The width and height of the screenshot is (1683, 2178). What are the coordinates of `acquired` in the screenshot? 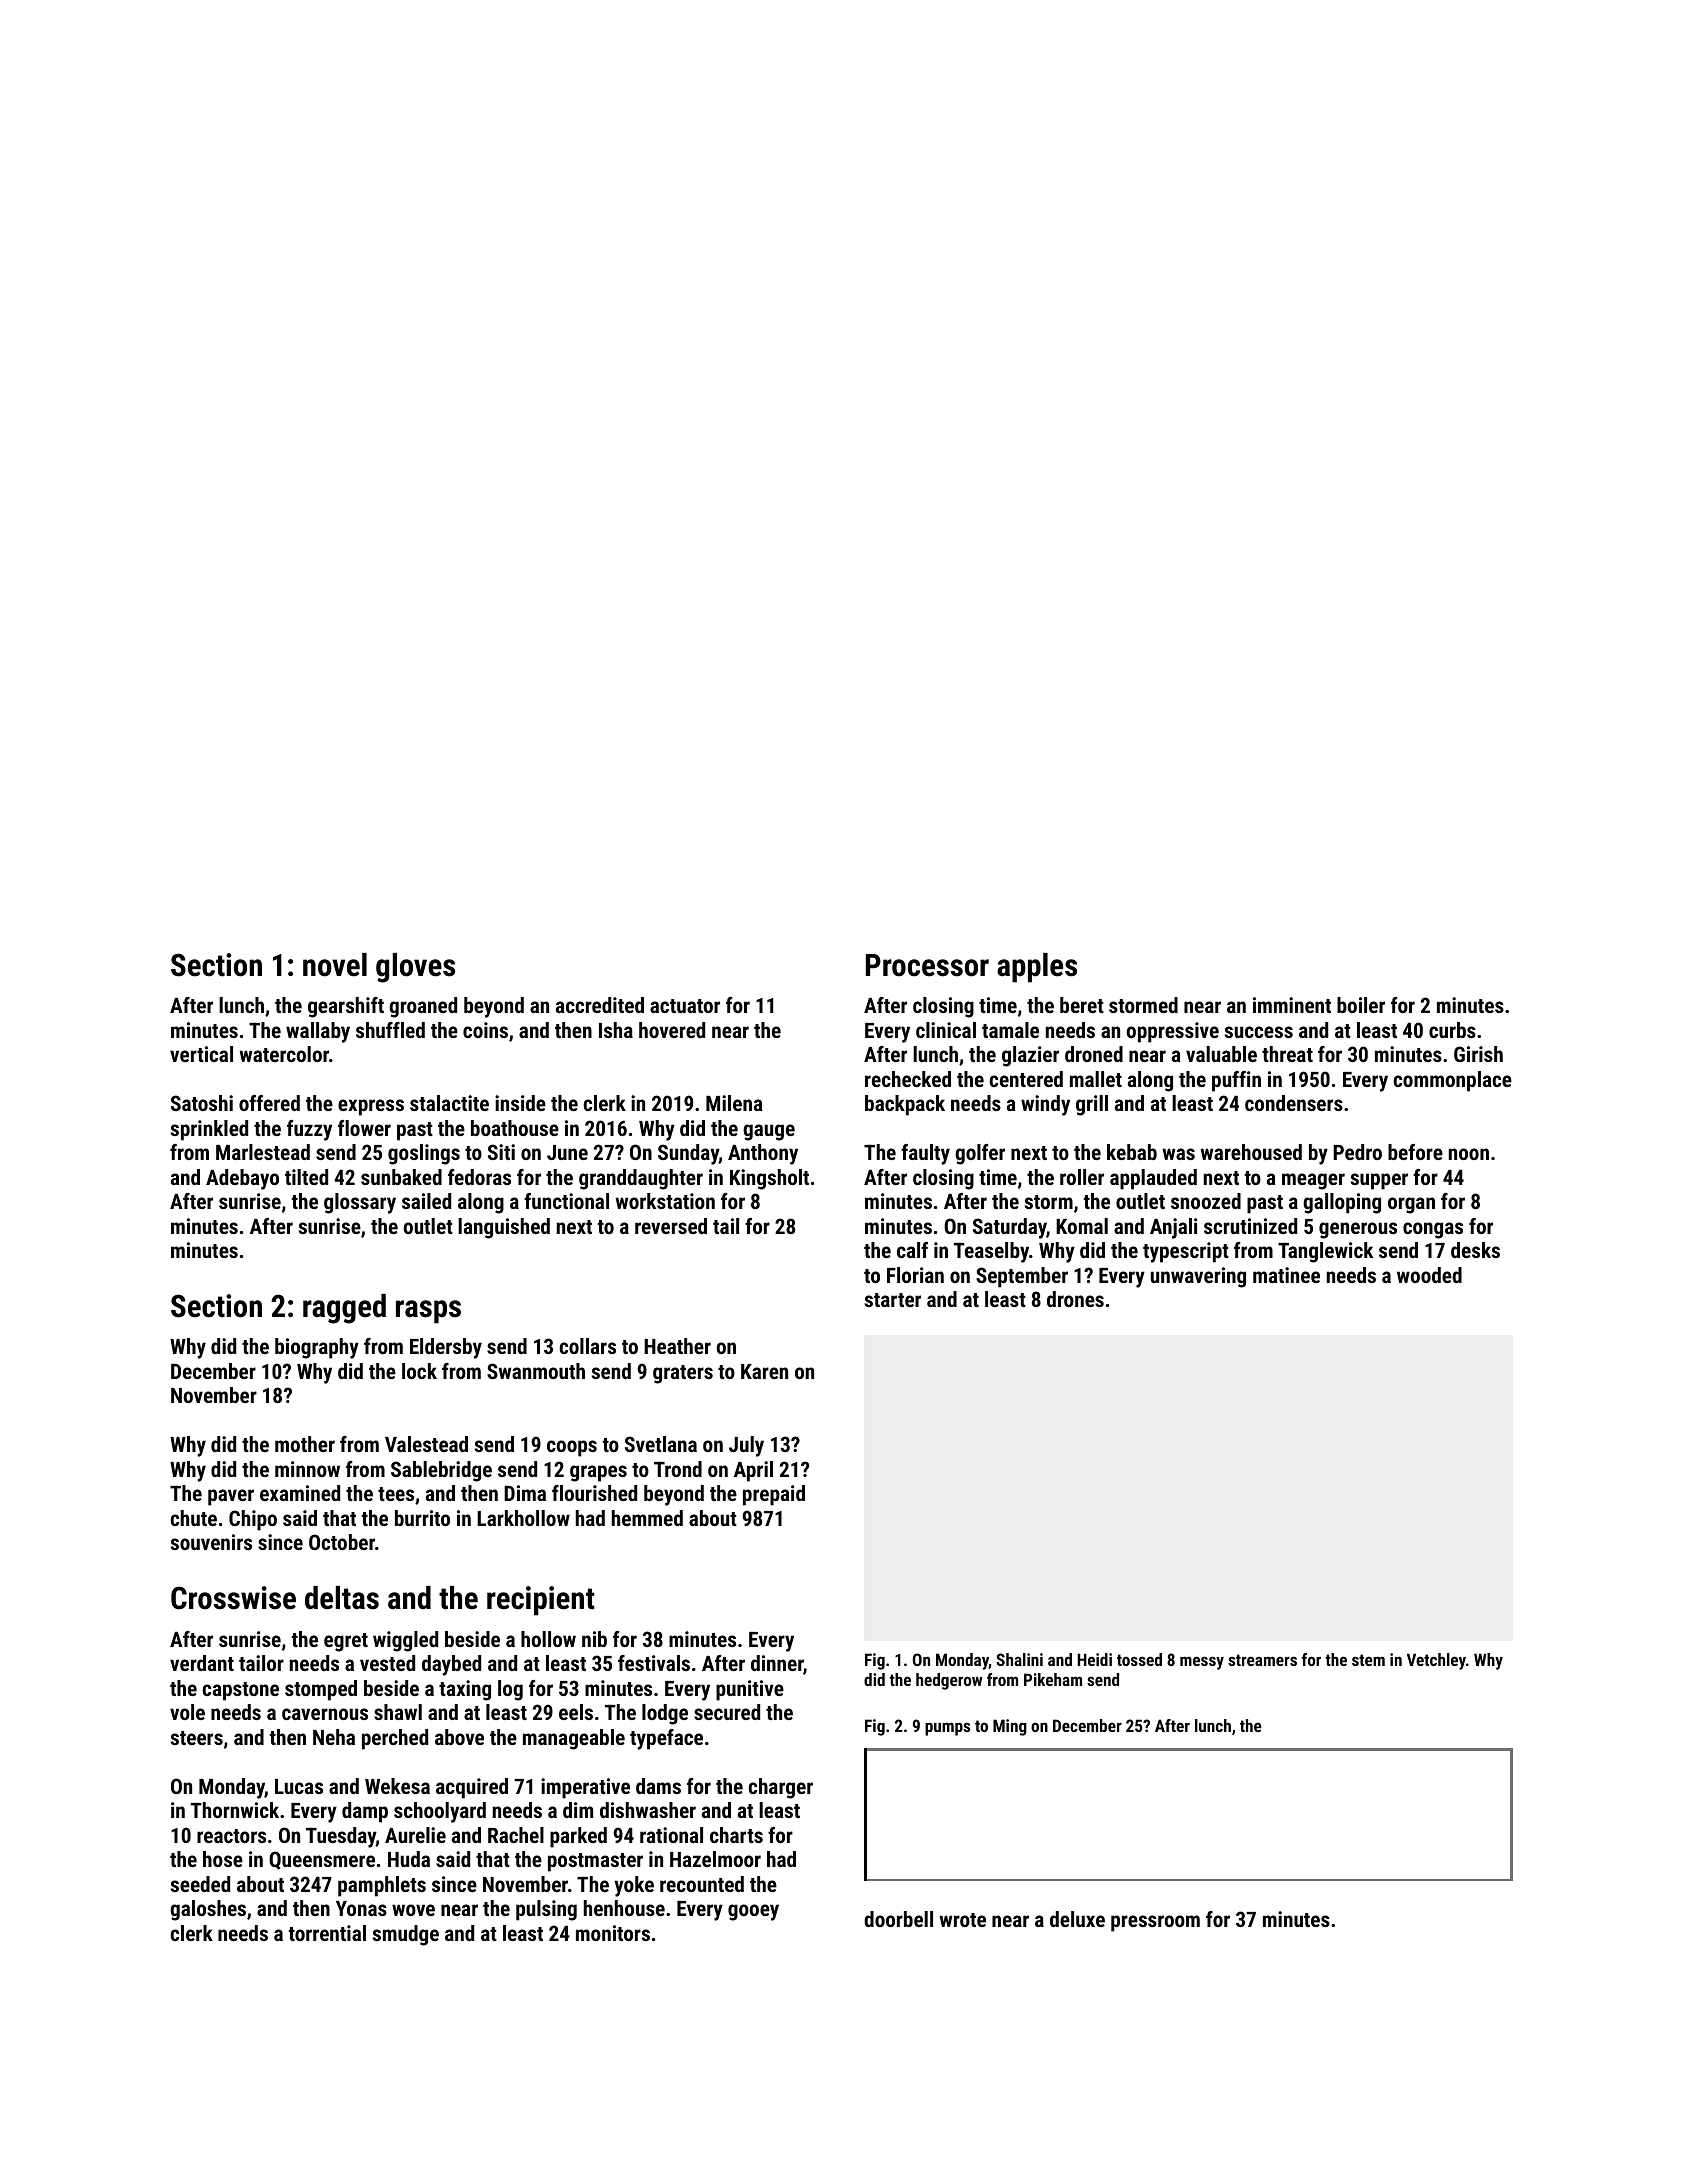 It's located at (472, 1788).
